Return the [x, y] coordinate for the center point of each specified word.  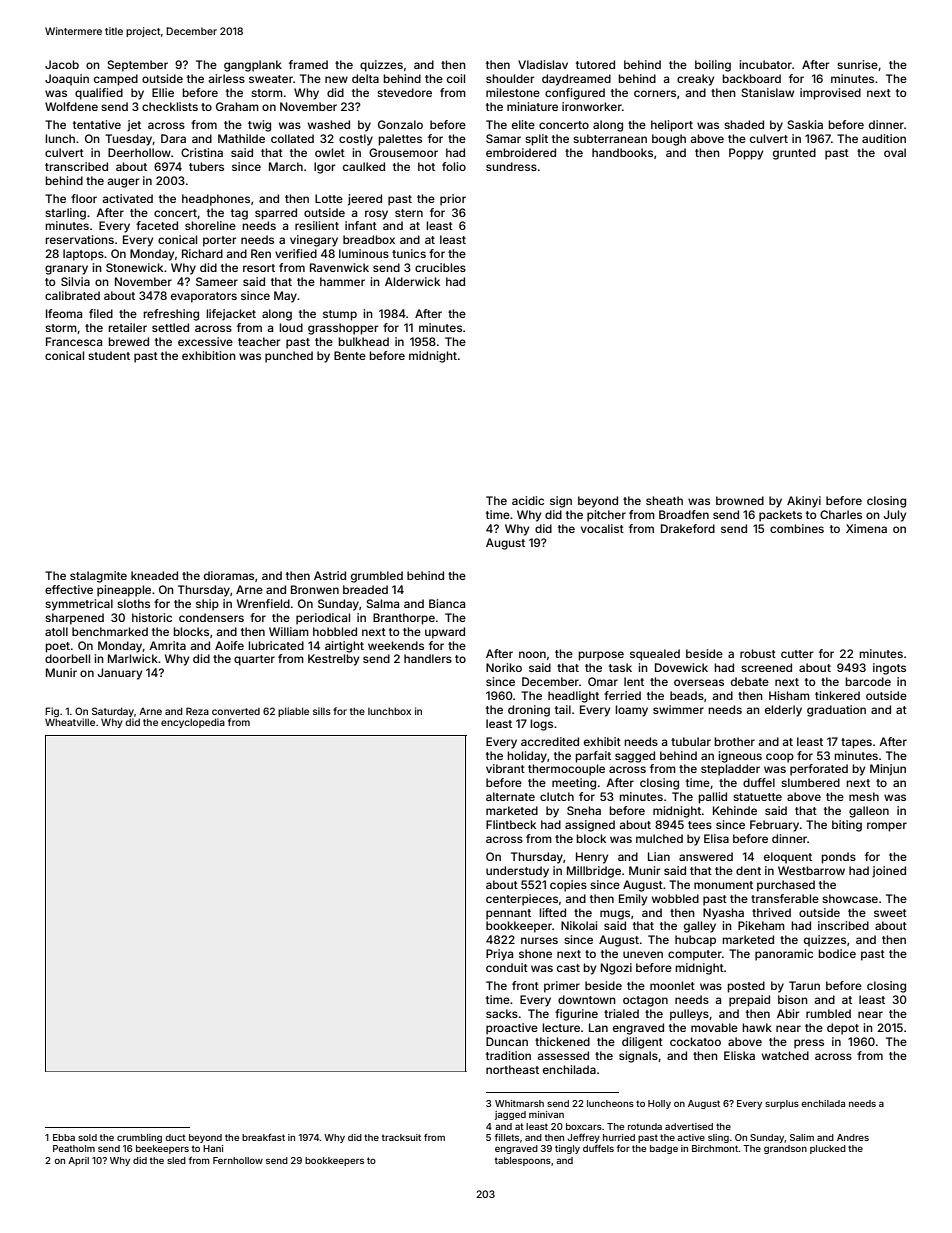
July [895, 516]
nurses [539, 940]
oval [895, 152]
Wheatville [70, 722]
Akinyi [804, 502]
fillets [507, 1137]
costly [356, 140]
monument [723, 885]
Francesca [74, 341]
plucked [828, 1149]
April [78, 1161]
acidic [528, 500]
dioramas [229, 575]
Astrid [330, 575]
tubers [206, 166]
